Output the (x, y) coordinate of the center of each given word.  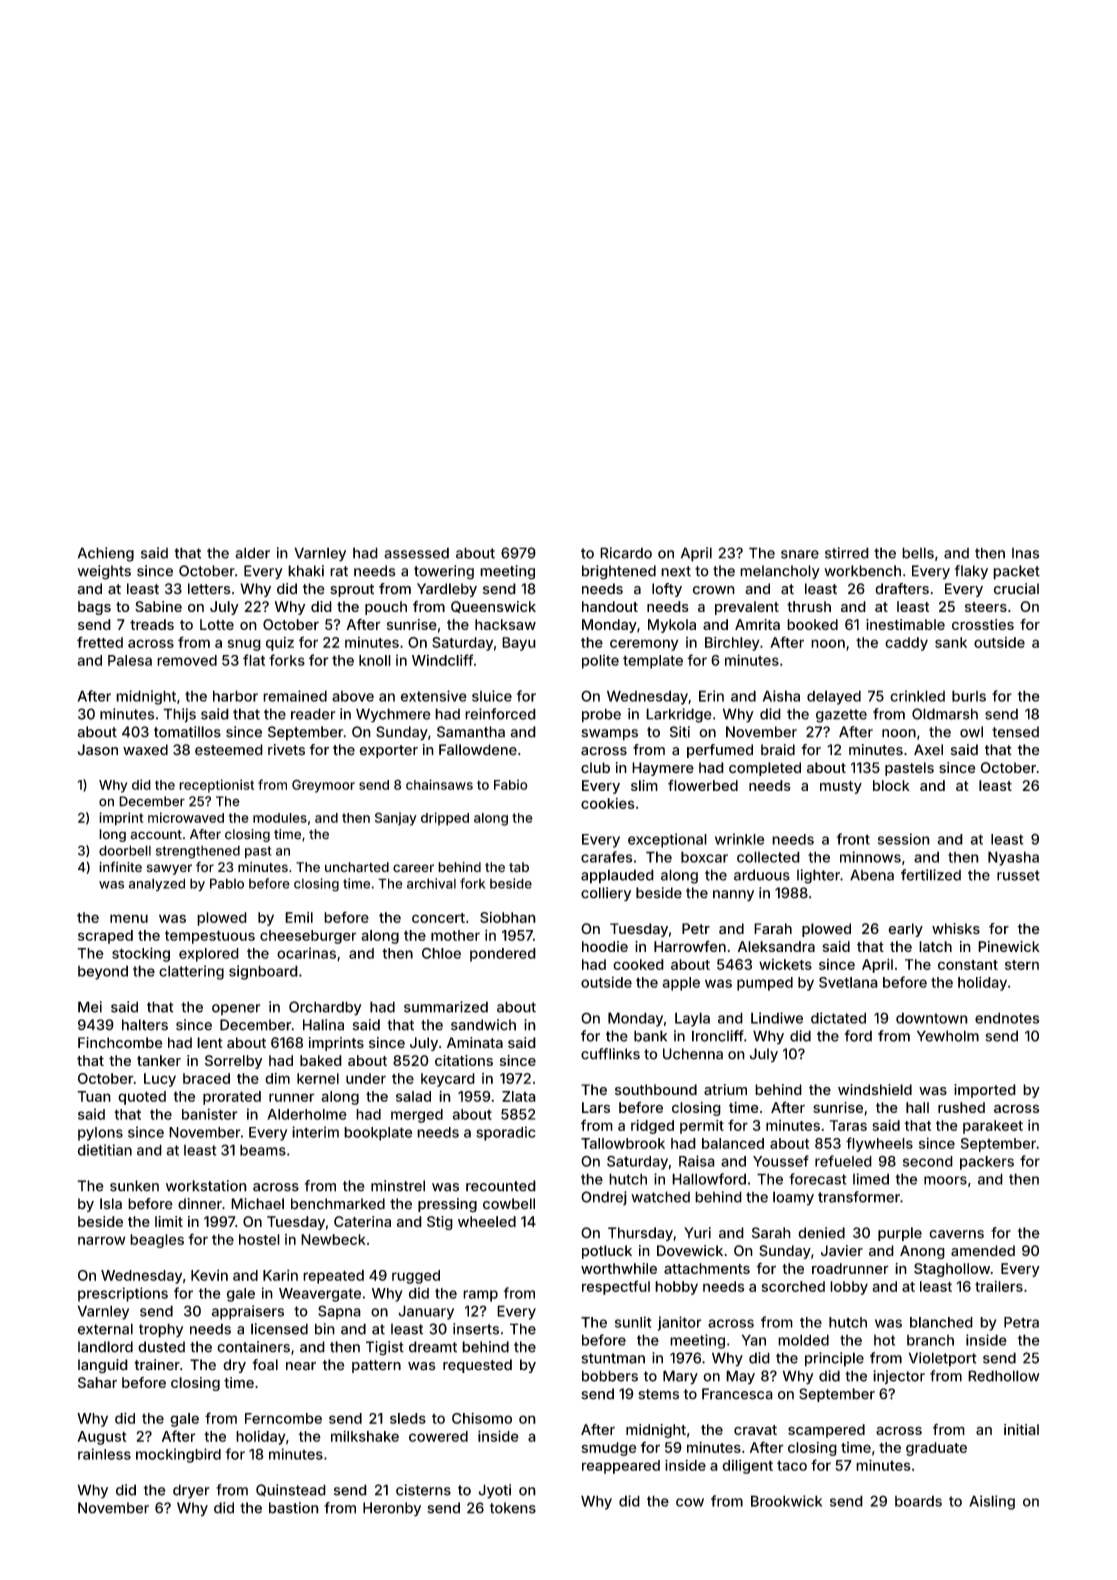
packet (1016, 572)
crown (714, 590)
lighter (818, 876)
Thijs (179, 715)
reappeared (621, 1467)
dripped (445, 819)
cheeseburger (308, 937)
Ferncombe (283, 1418)
